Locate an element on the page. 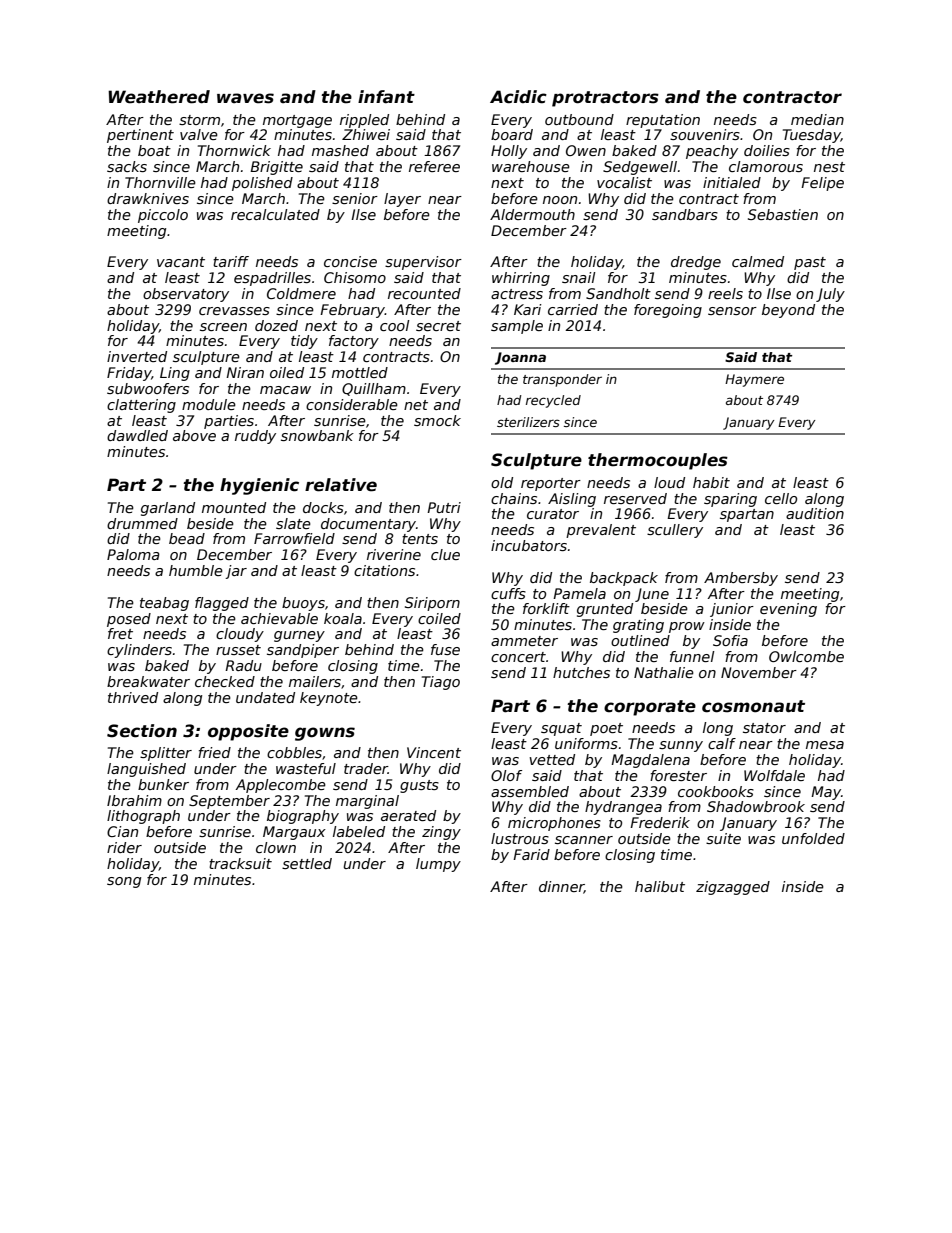 This document has width=952, height=1233. median is located at coordinates (817, 119).
